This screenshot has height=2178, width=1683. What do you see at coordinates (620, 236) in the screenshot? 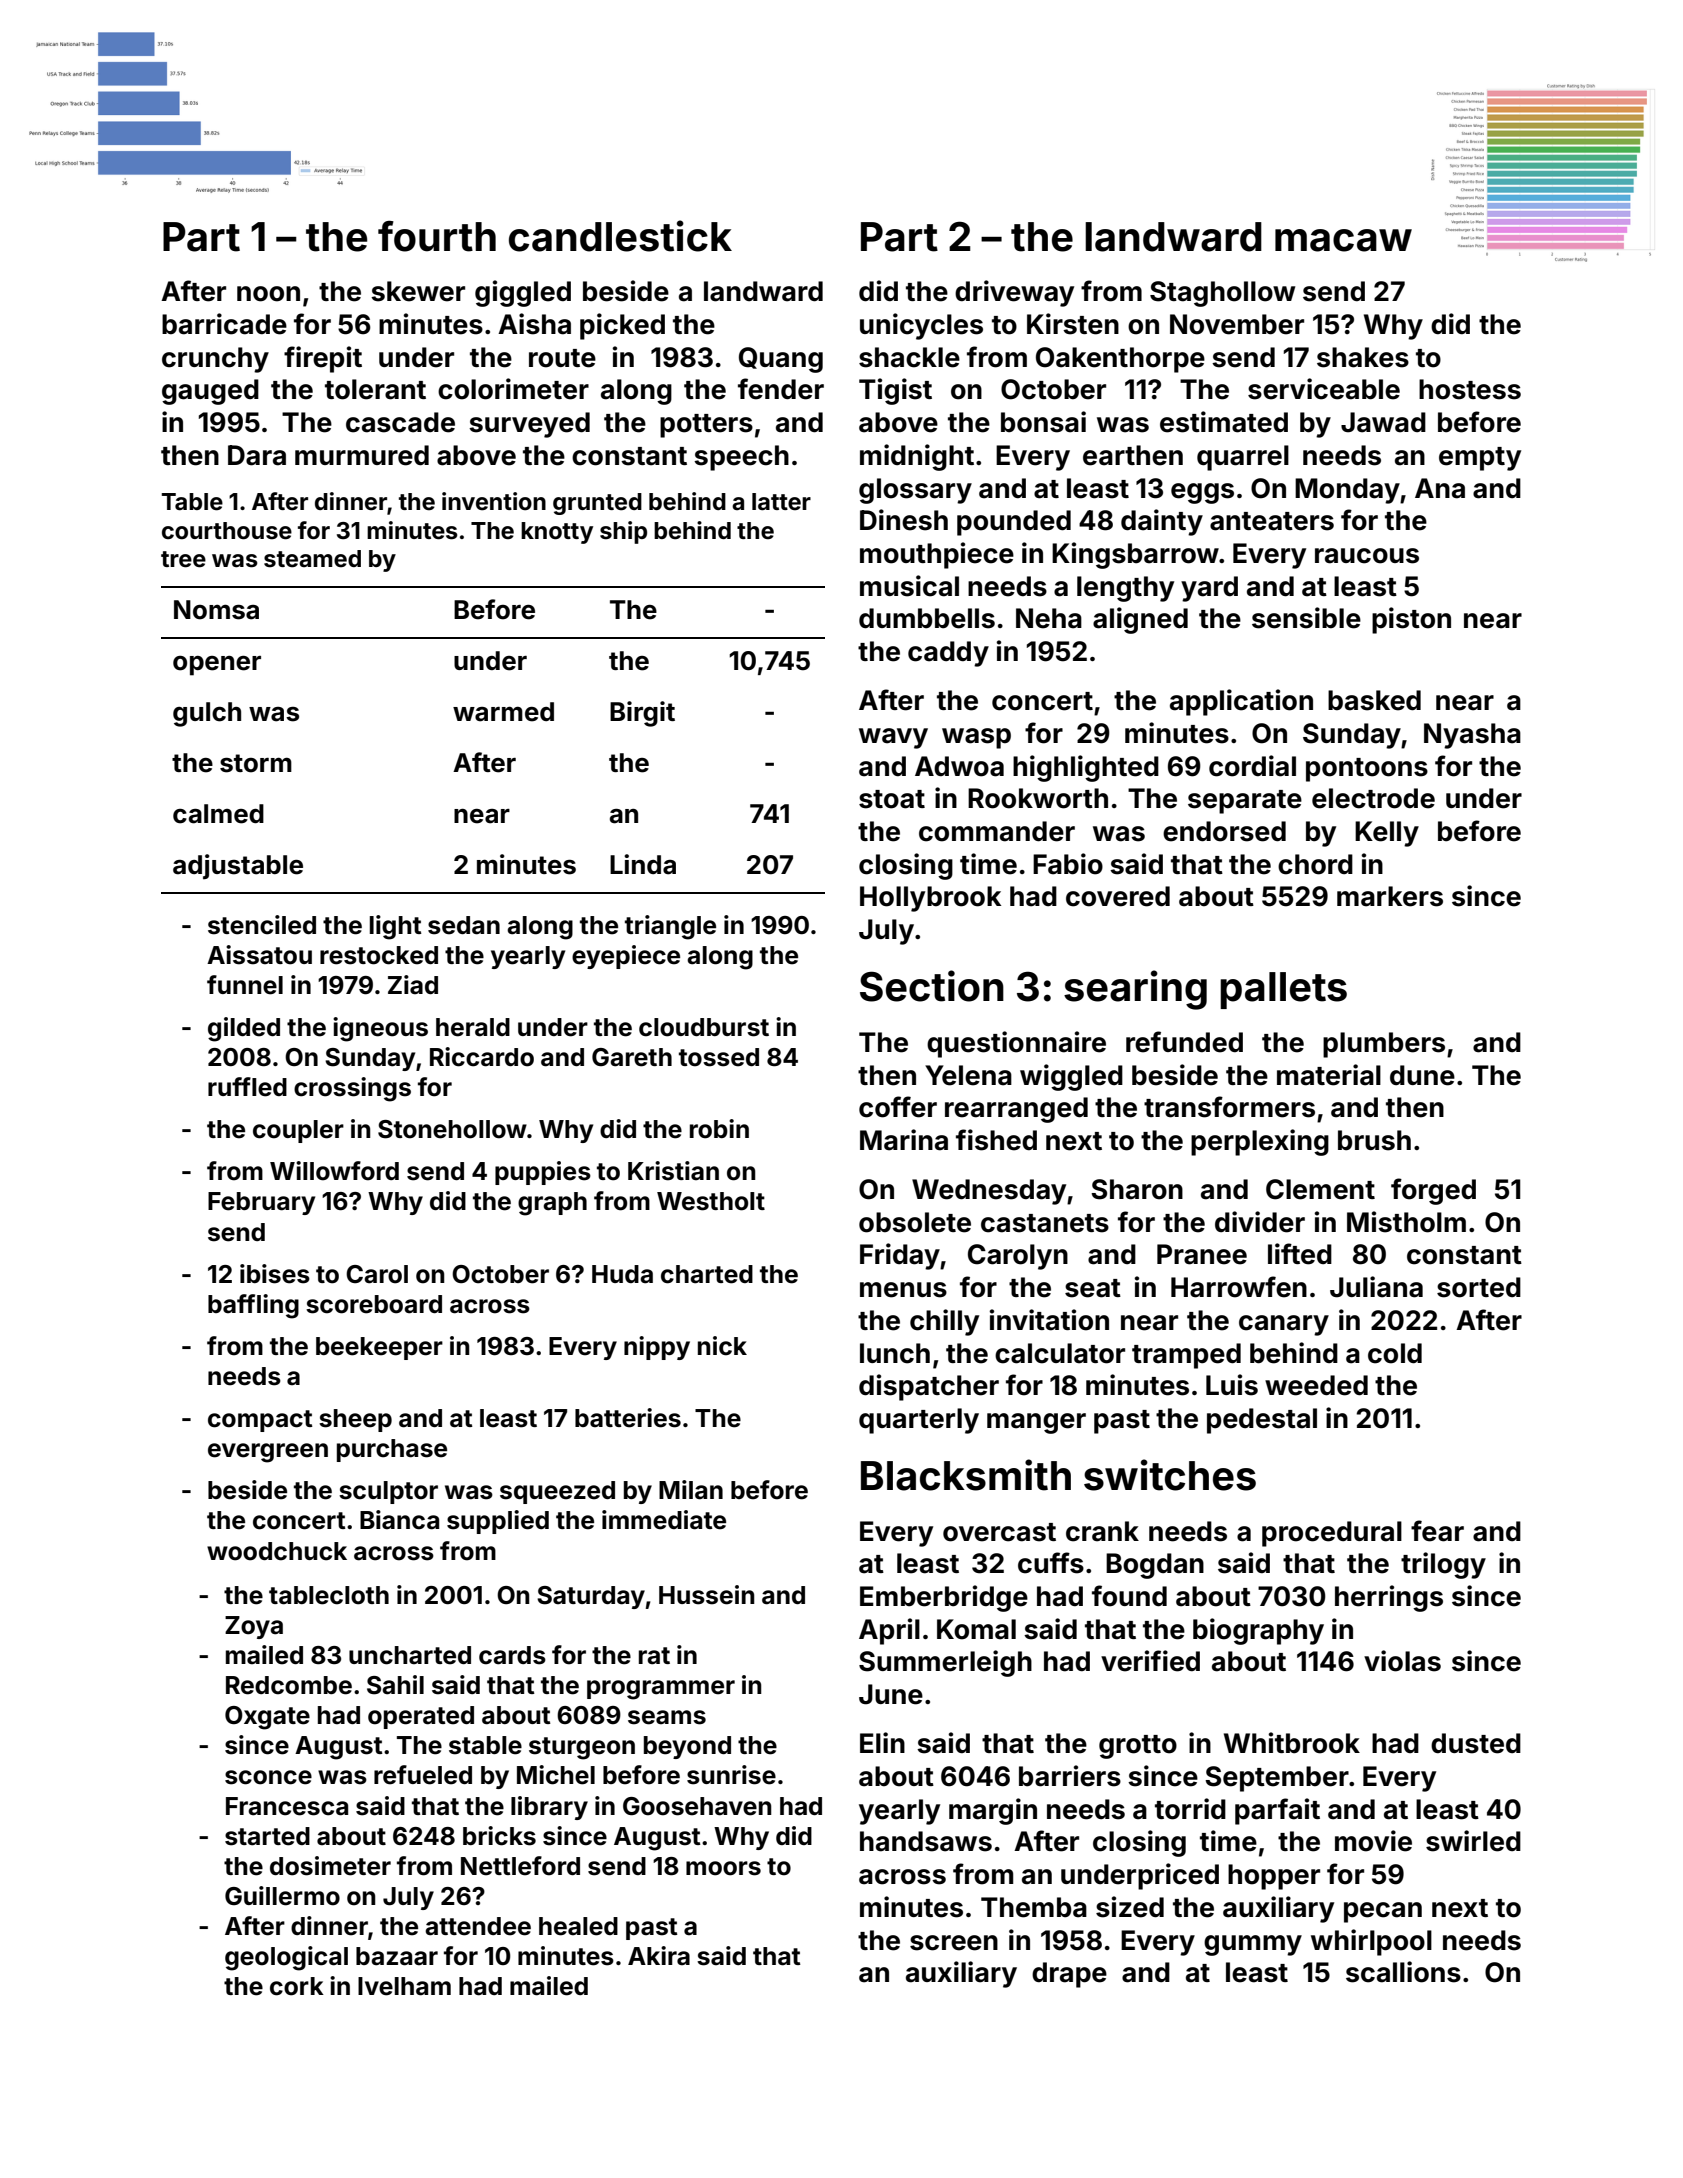
I see `candlestick` at bounding box center [620, 236].
